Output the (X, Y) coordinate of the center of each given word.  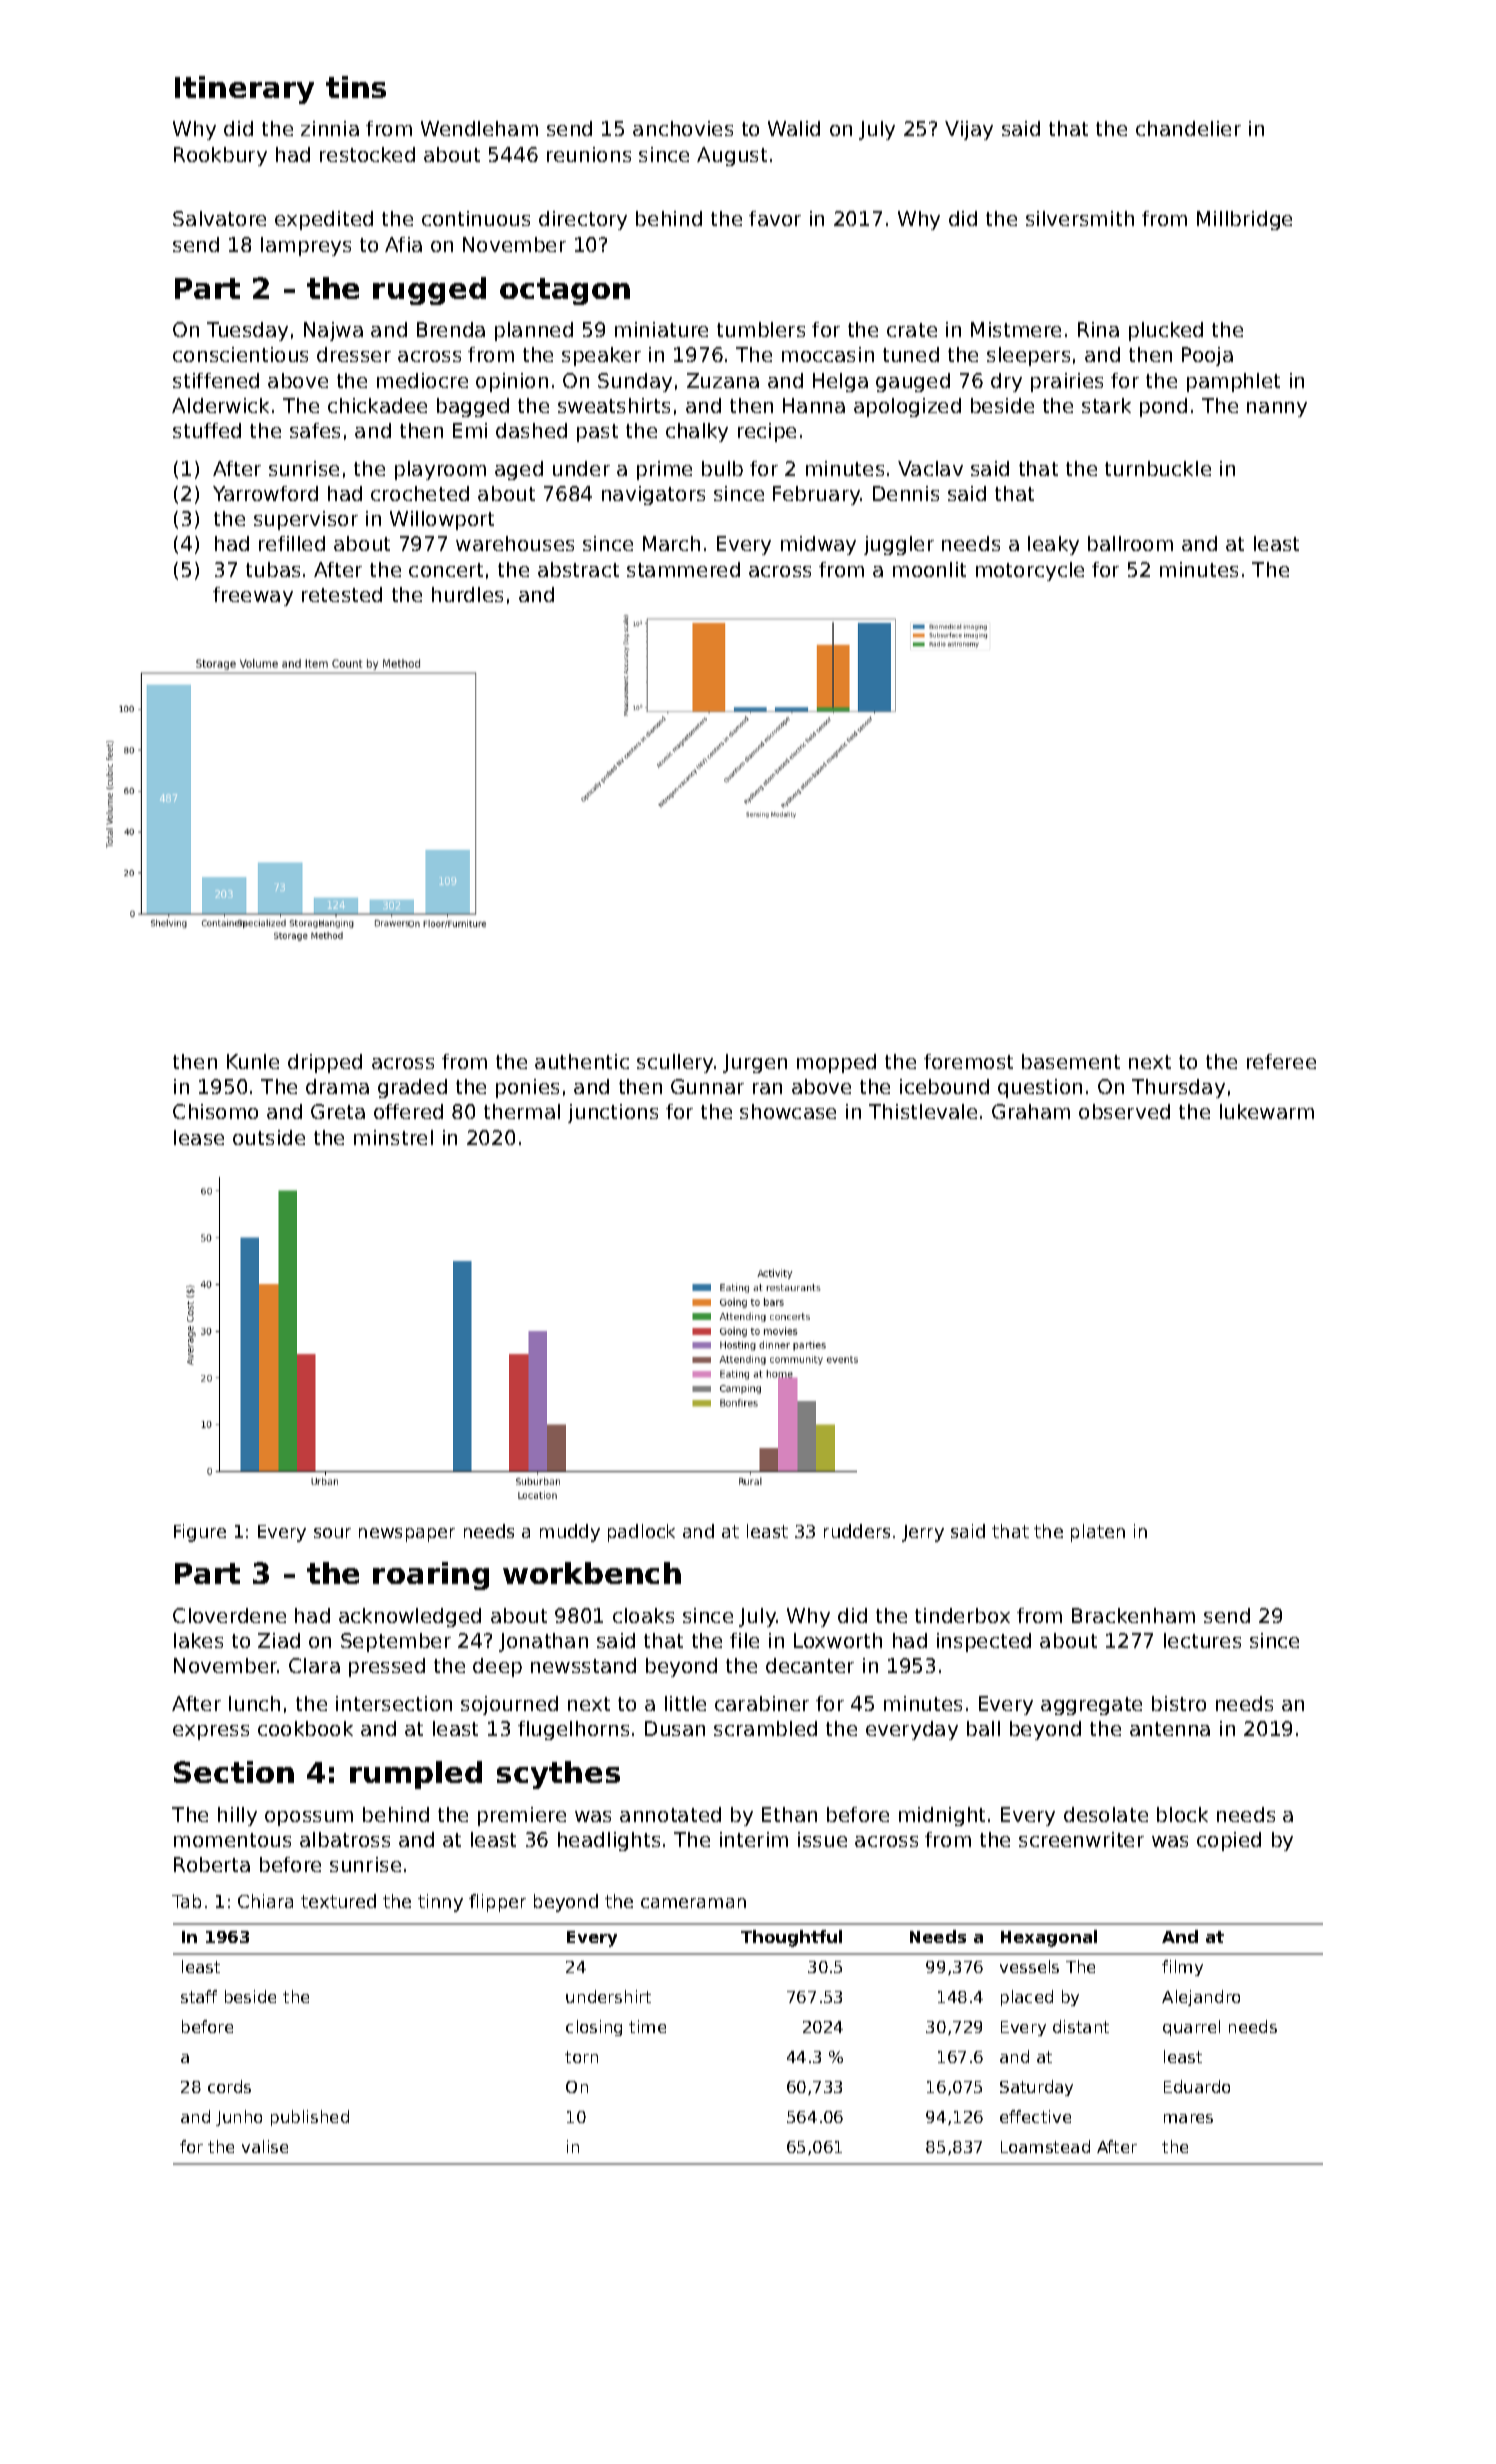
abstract (578, 569)
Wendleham (479, 128)
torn (581, 2057)
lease (199, 1137)
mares (1188, 2118)
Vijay (969, 130)
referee (1281, 1061)
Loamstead (1045, 2146)
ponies (527, 1088)
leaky (1053, 545)
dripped (325, 1063)
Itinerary (244, 90)
